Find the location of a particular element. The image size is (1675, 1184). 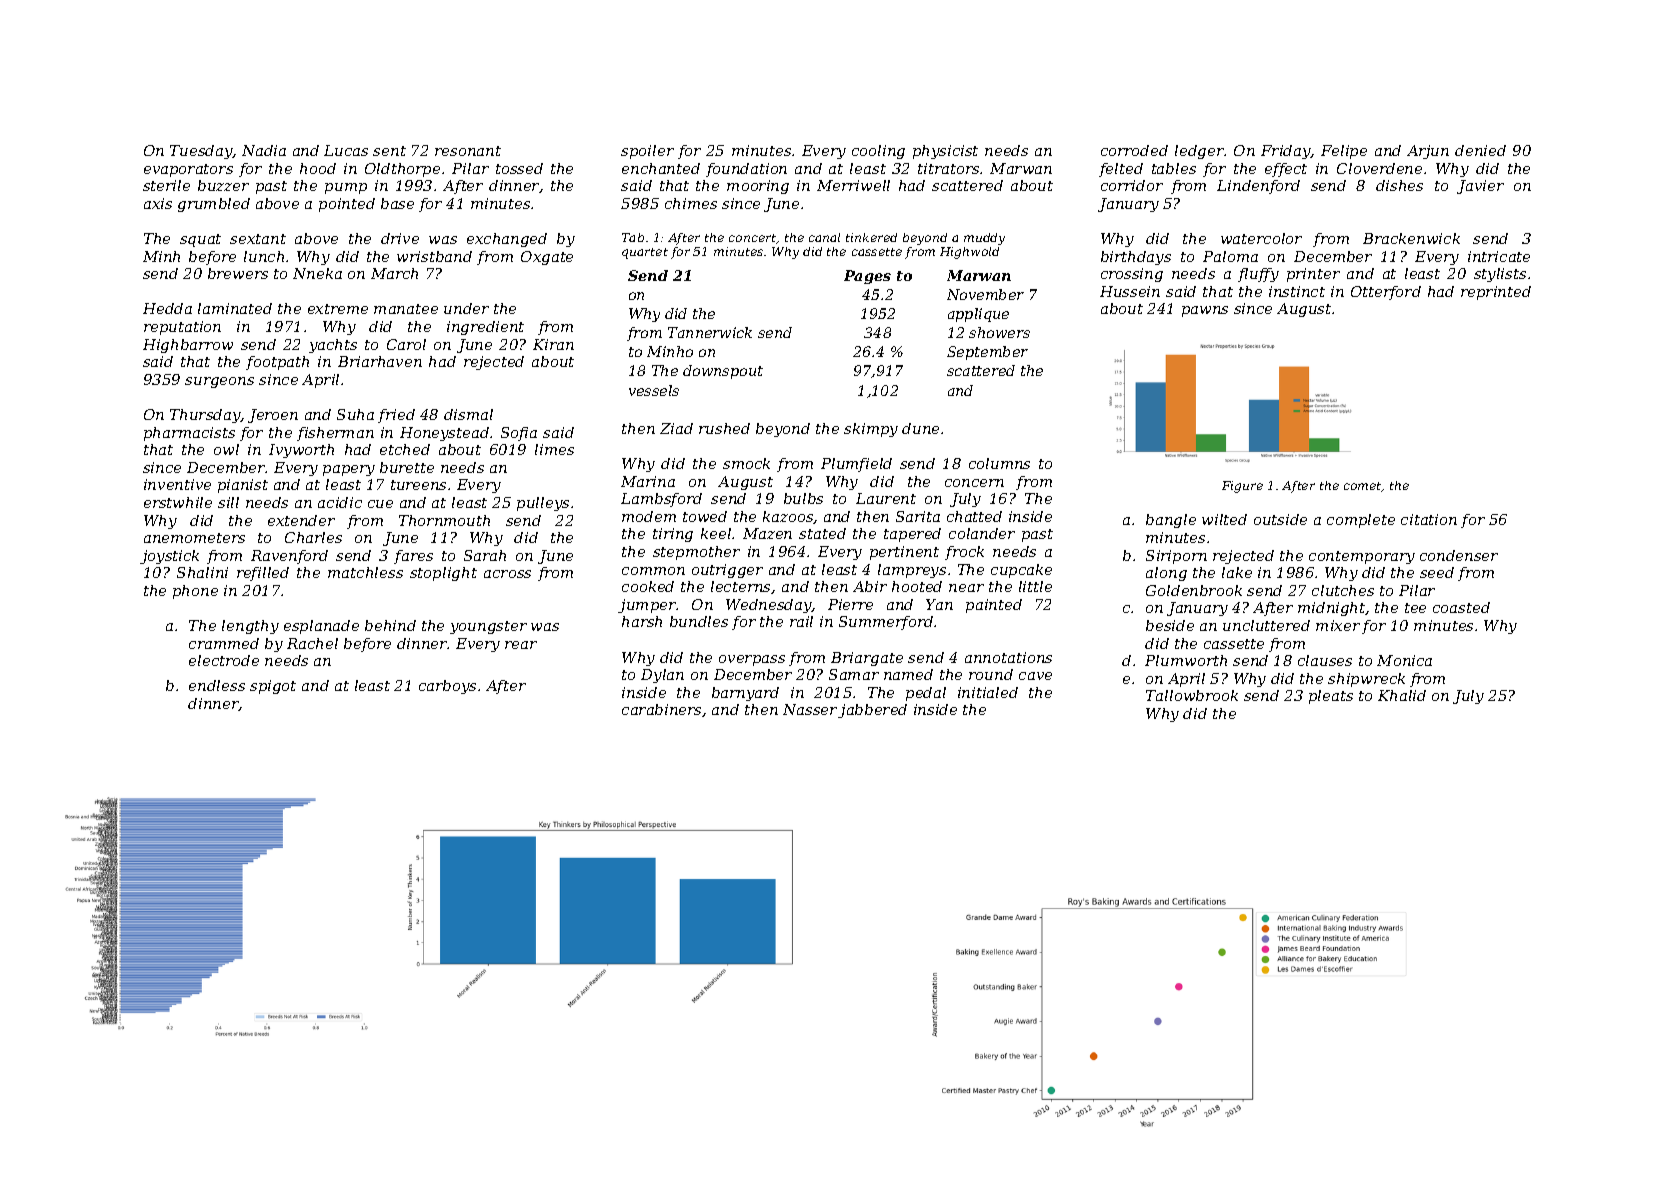

denied is located at coordinates (1480, 150).
